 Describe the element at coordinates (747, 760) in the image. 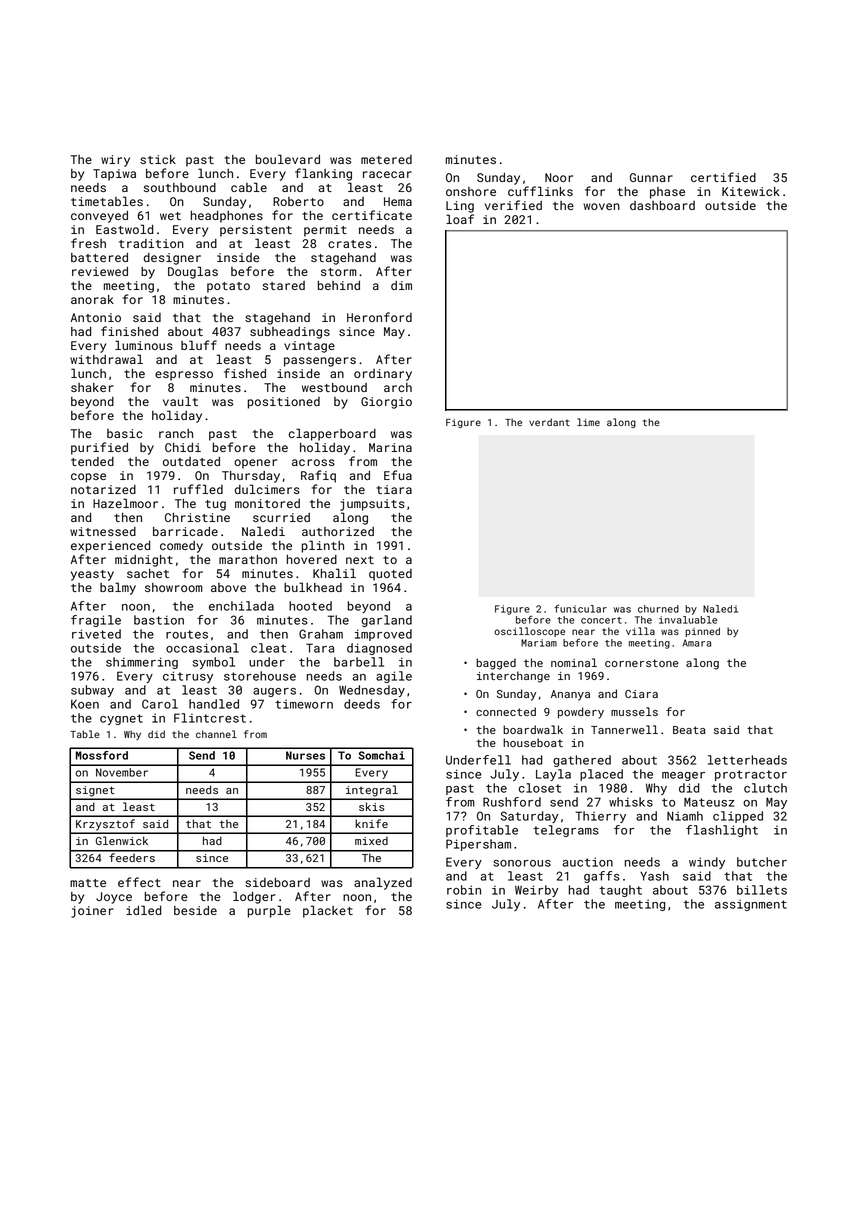

I see `letterheads` at that location.
